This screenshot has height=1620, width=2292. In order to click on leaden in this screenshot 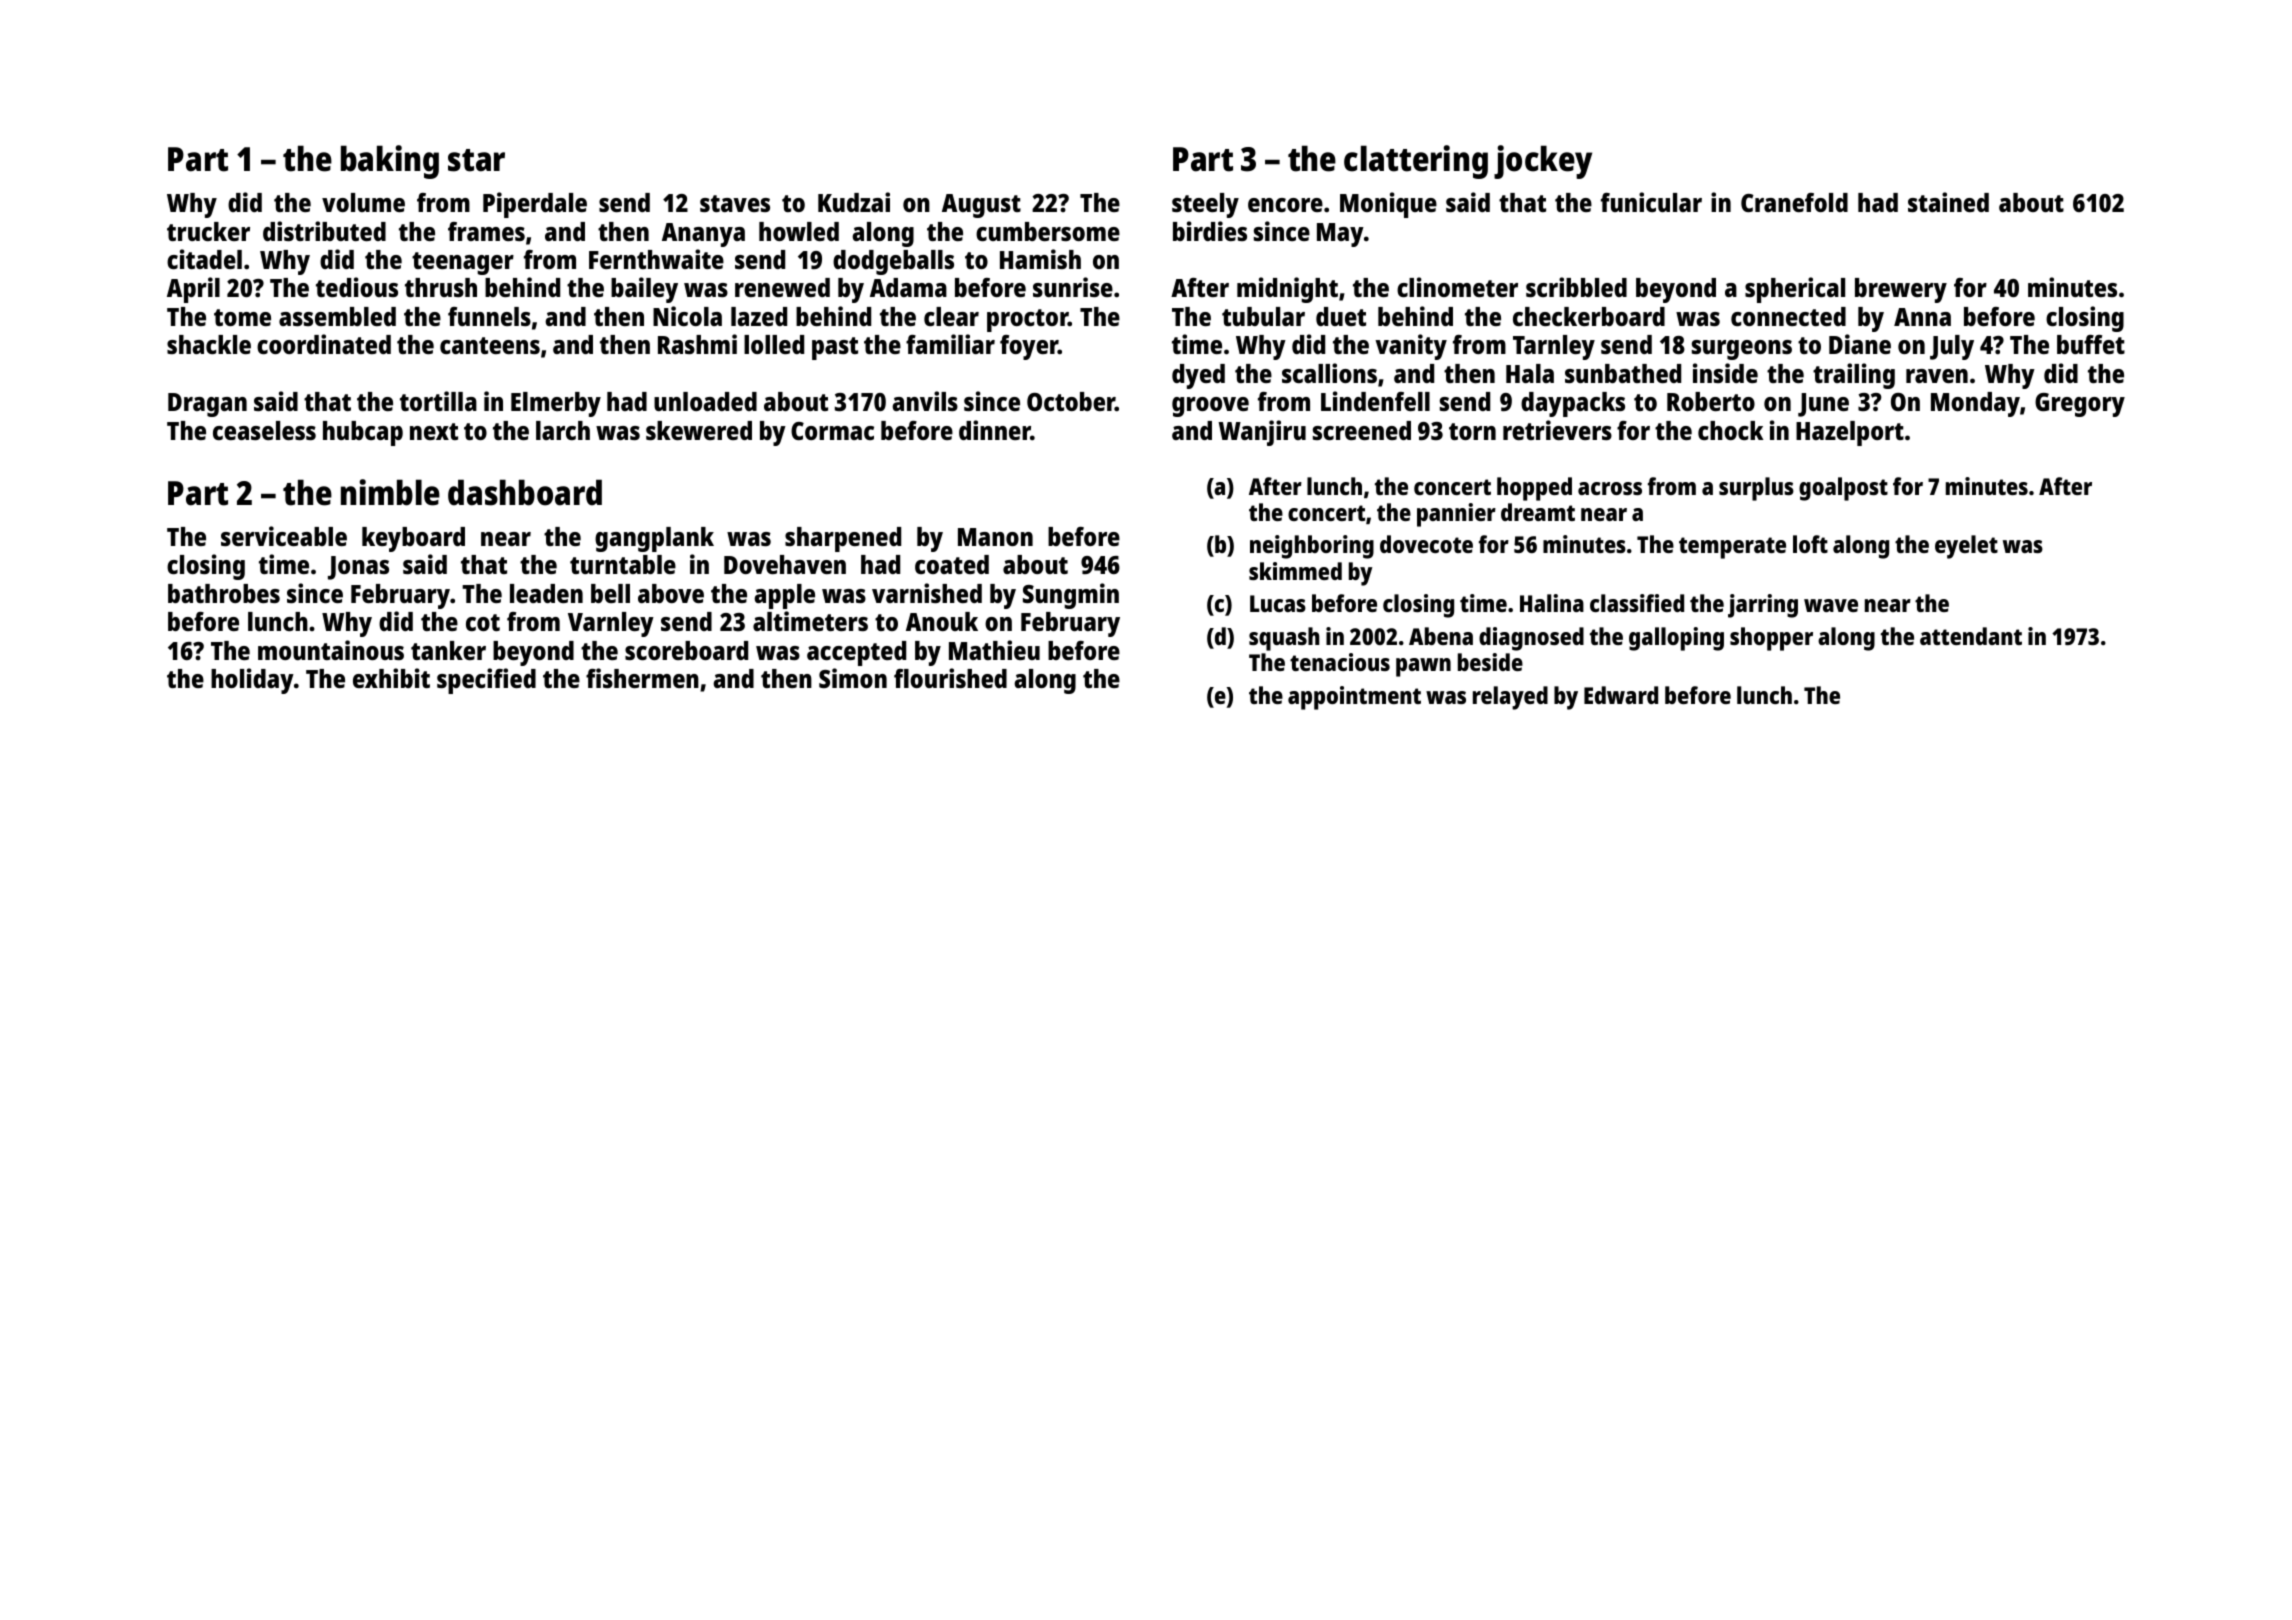, I will do `click(546, 593)`.
